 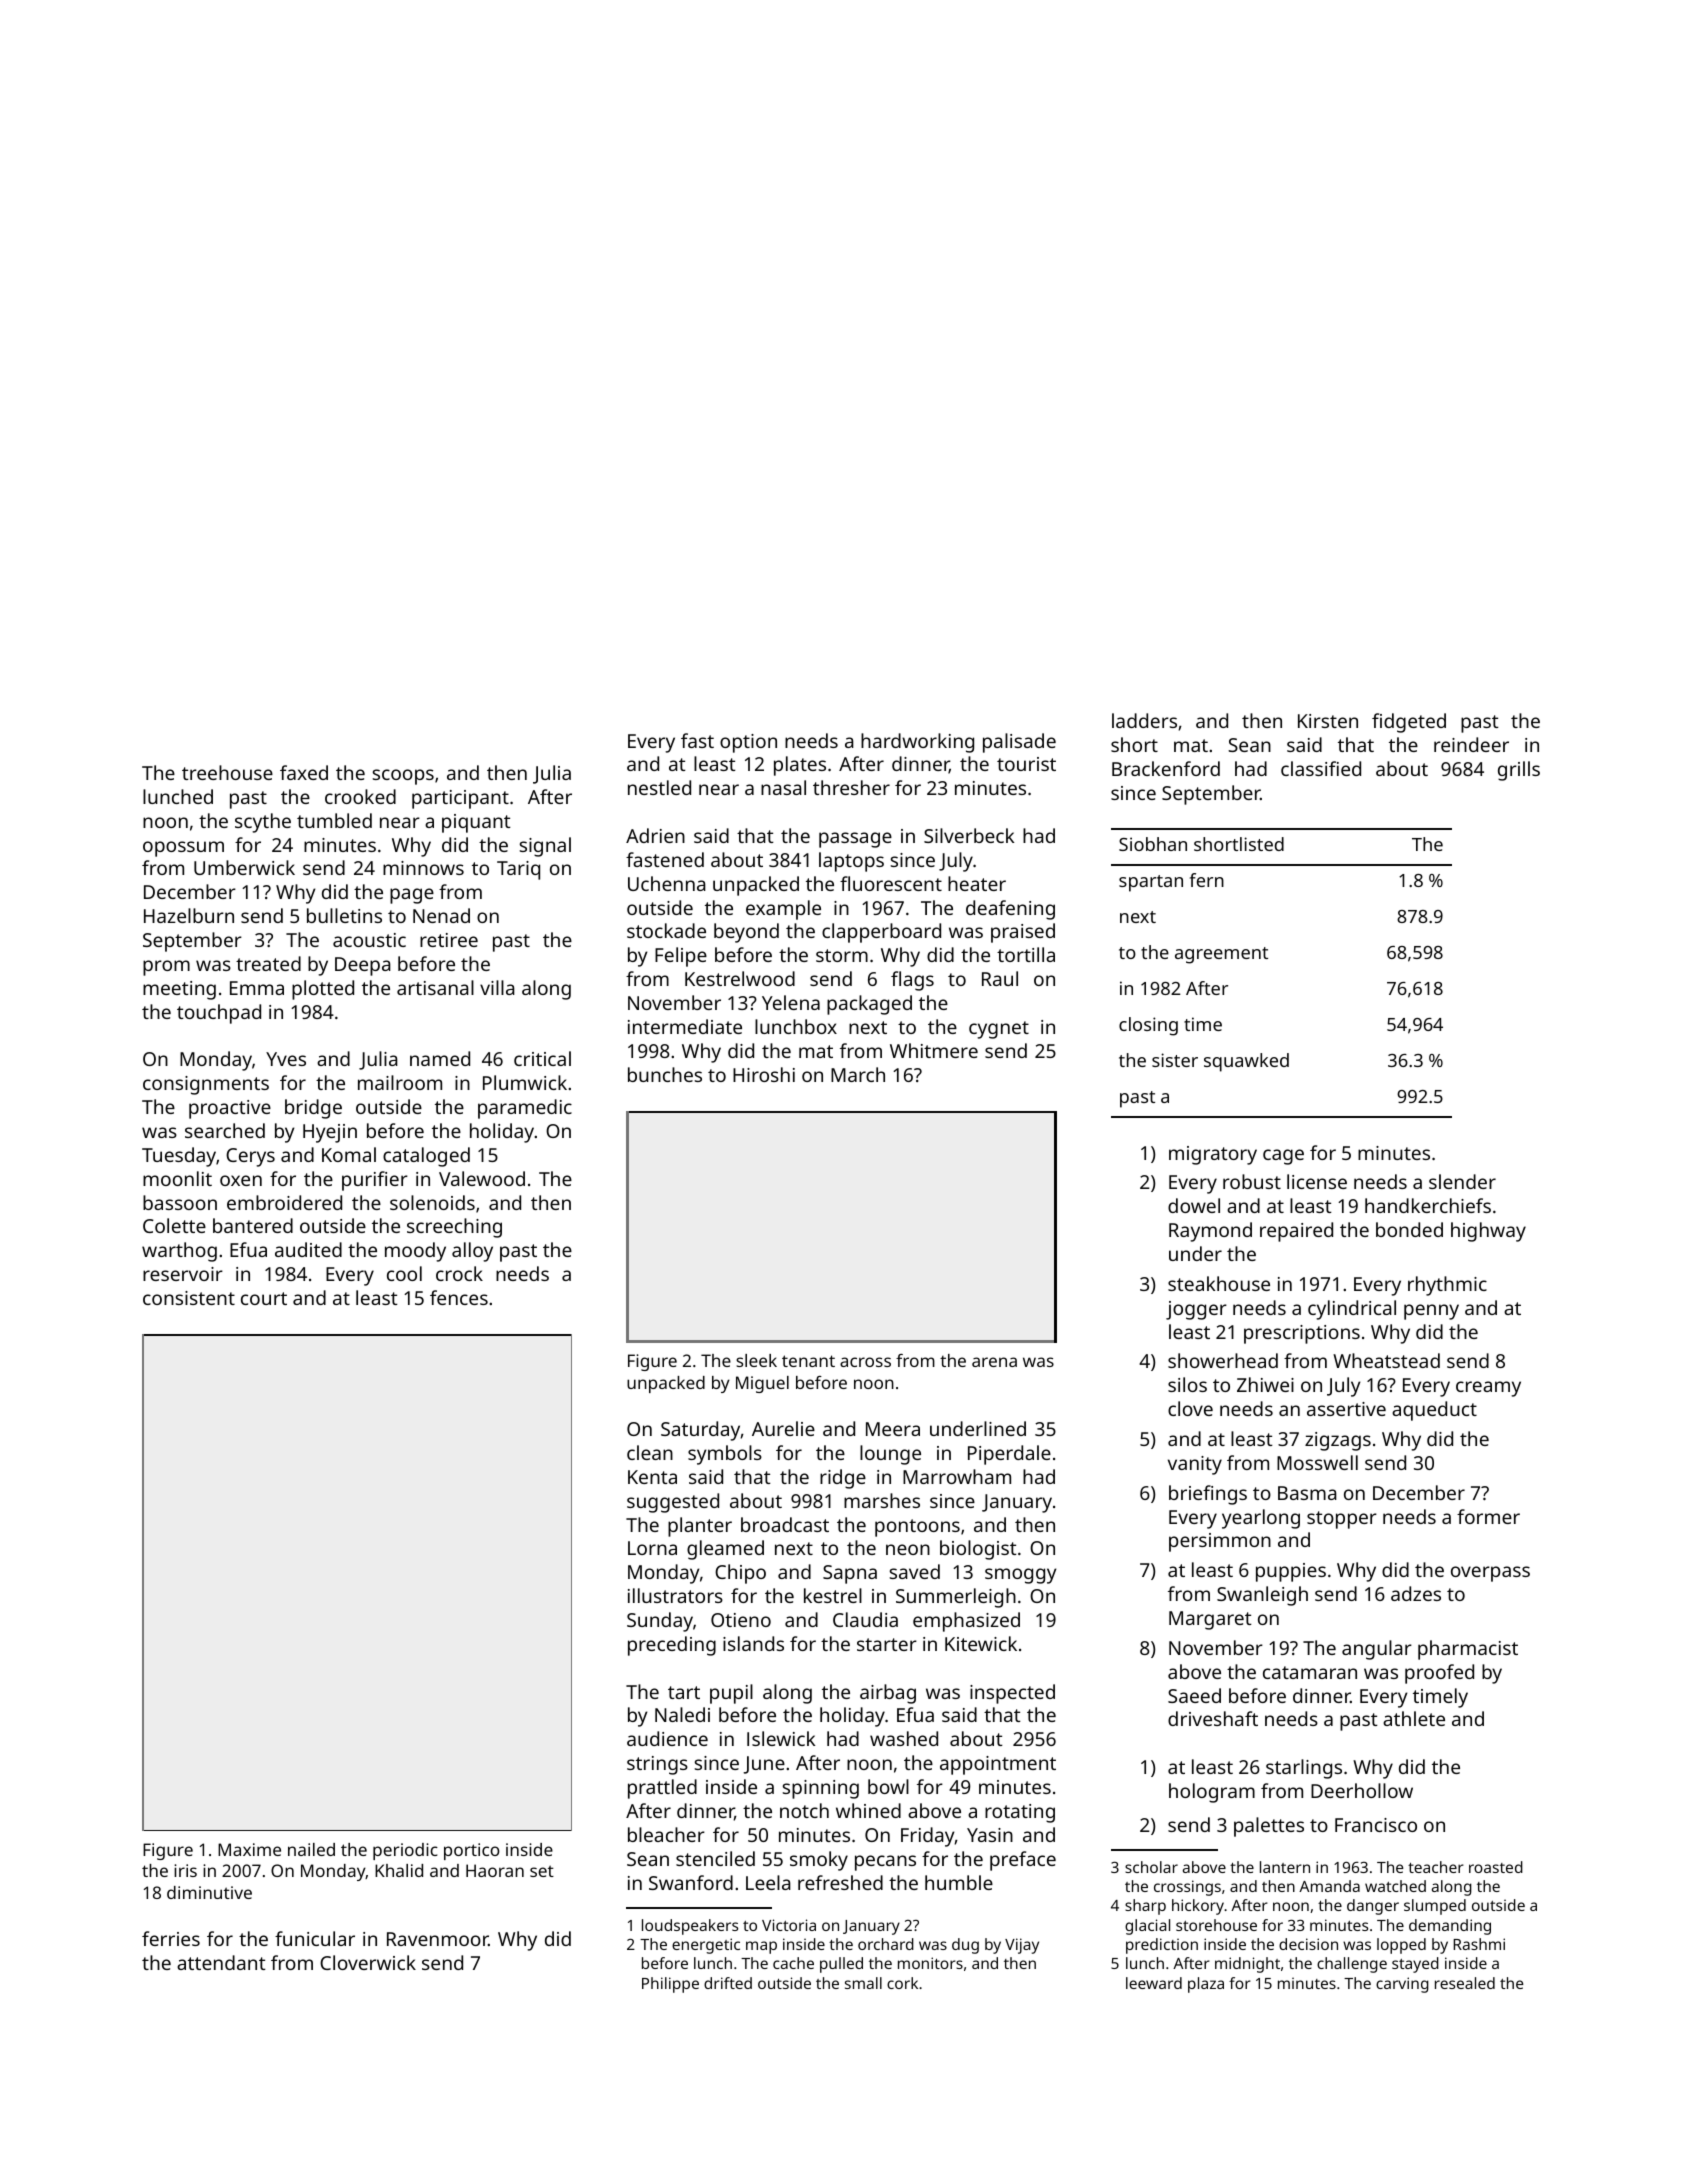 I want to click on showerhead, so click(x=1223, y=1360).
